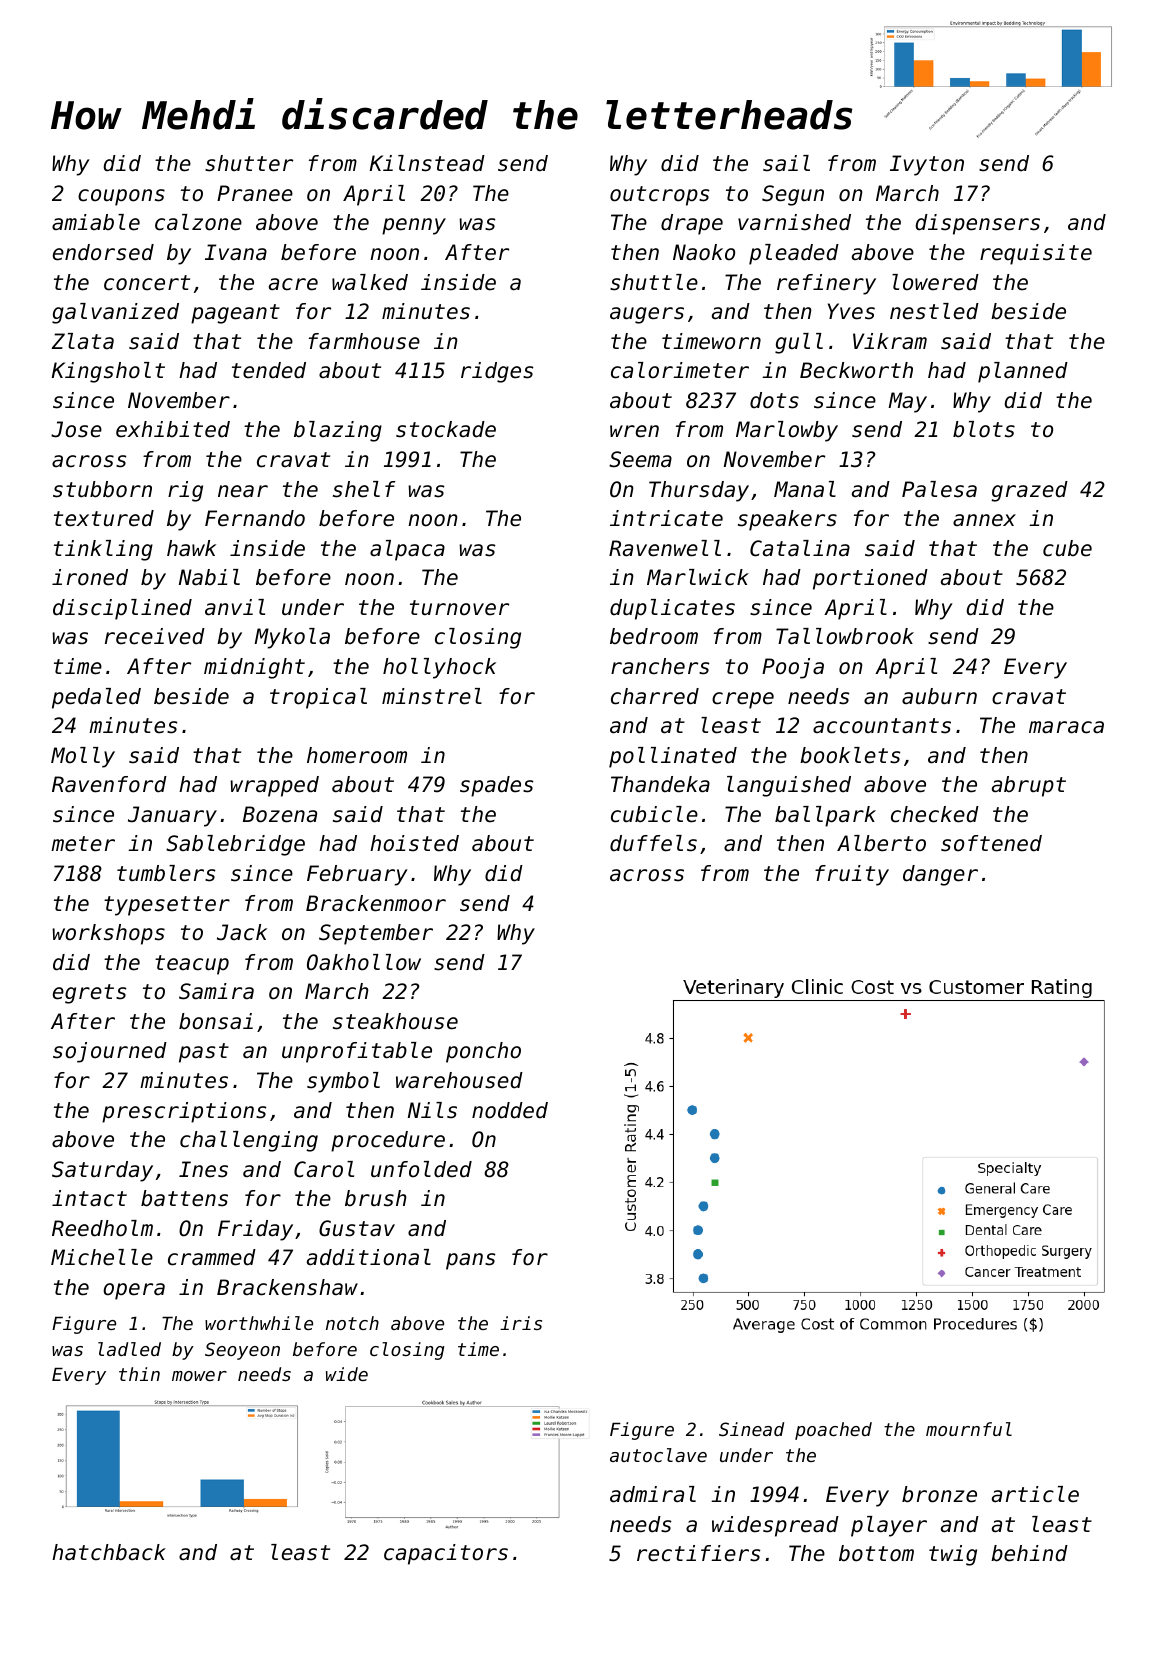  What do you see at coordinates (510, 1110) in the screenshot?
I see `nodded` at bounding box center [510, 1110].
